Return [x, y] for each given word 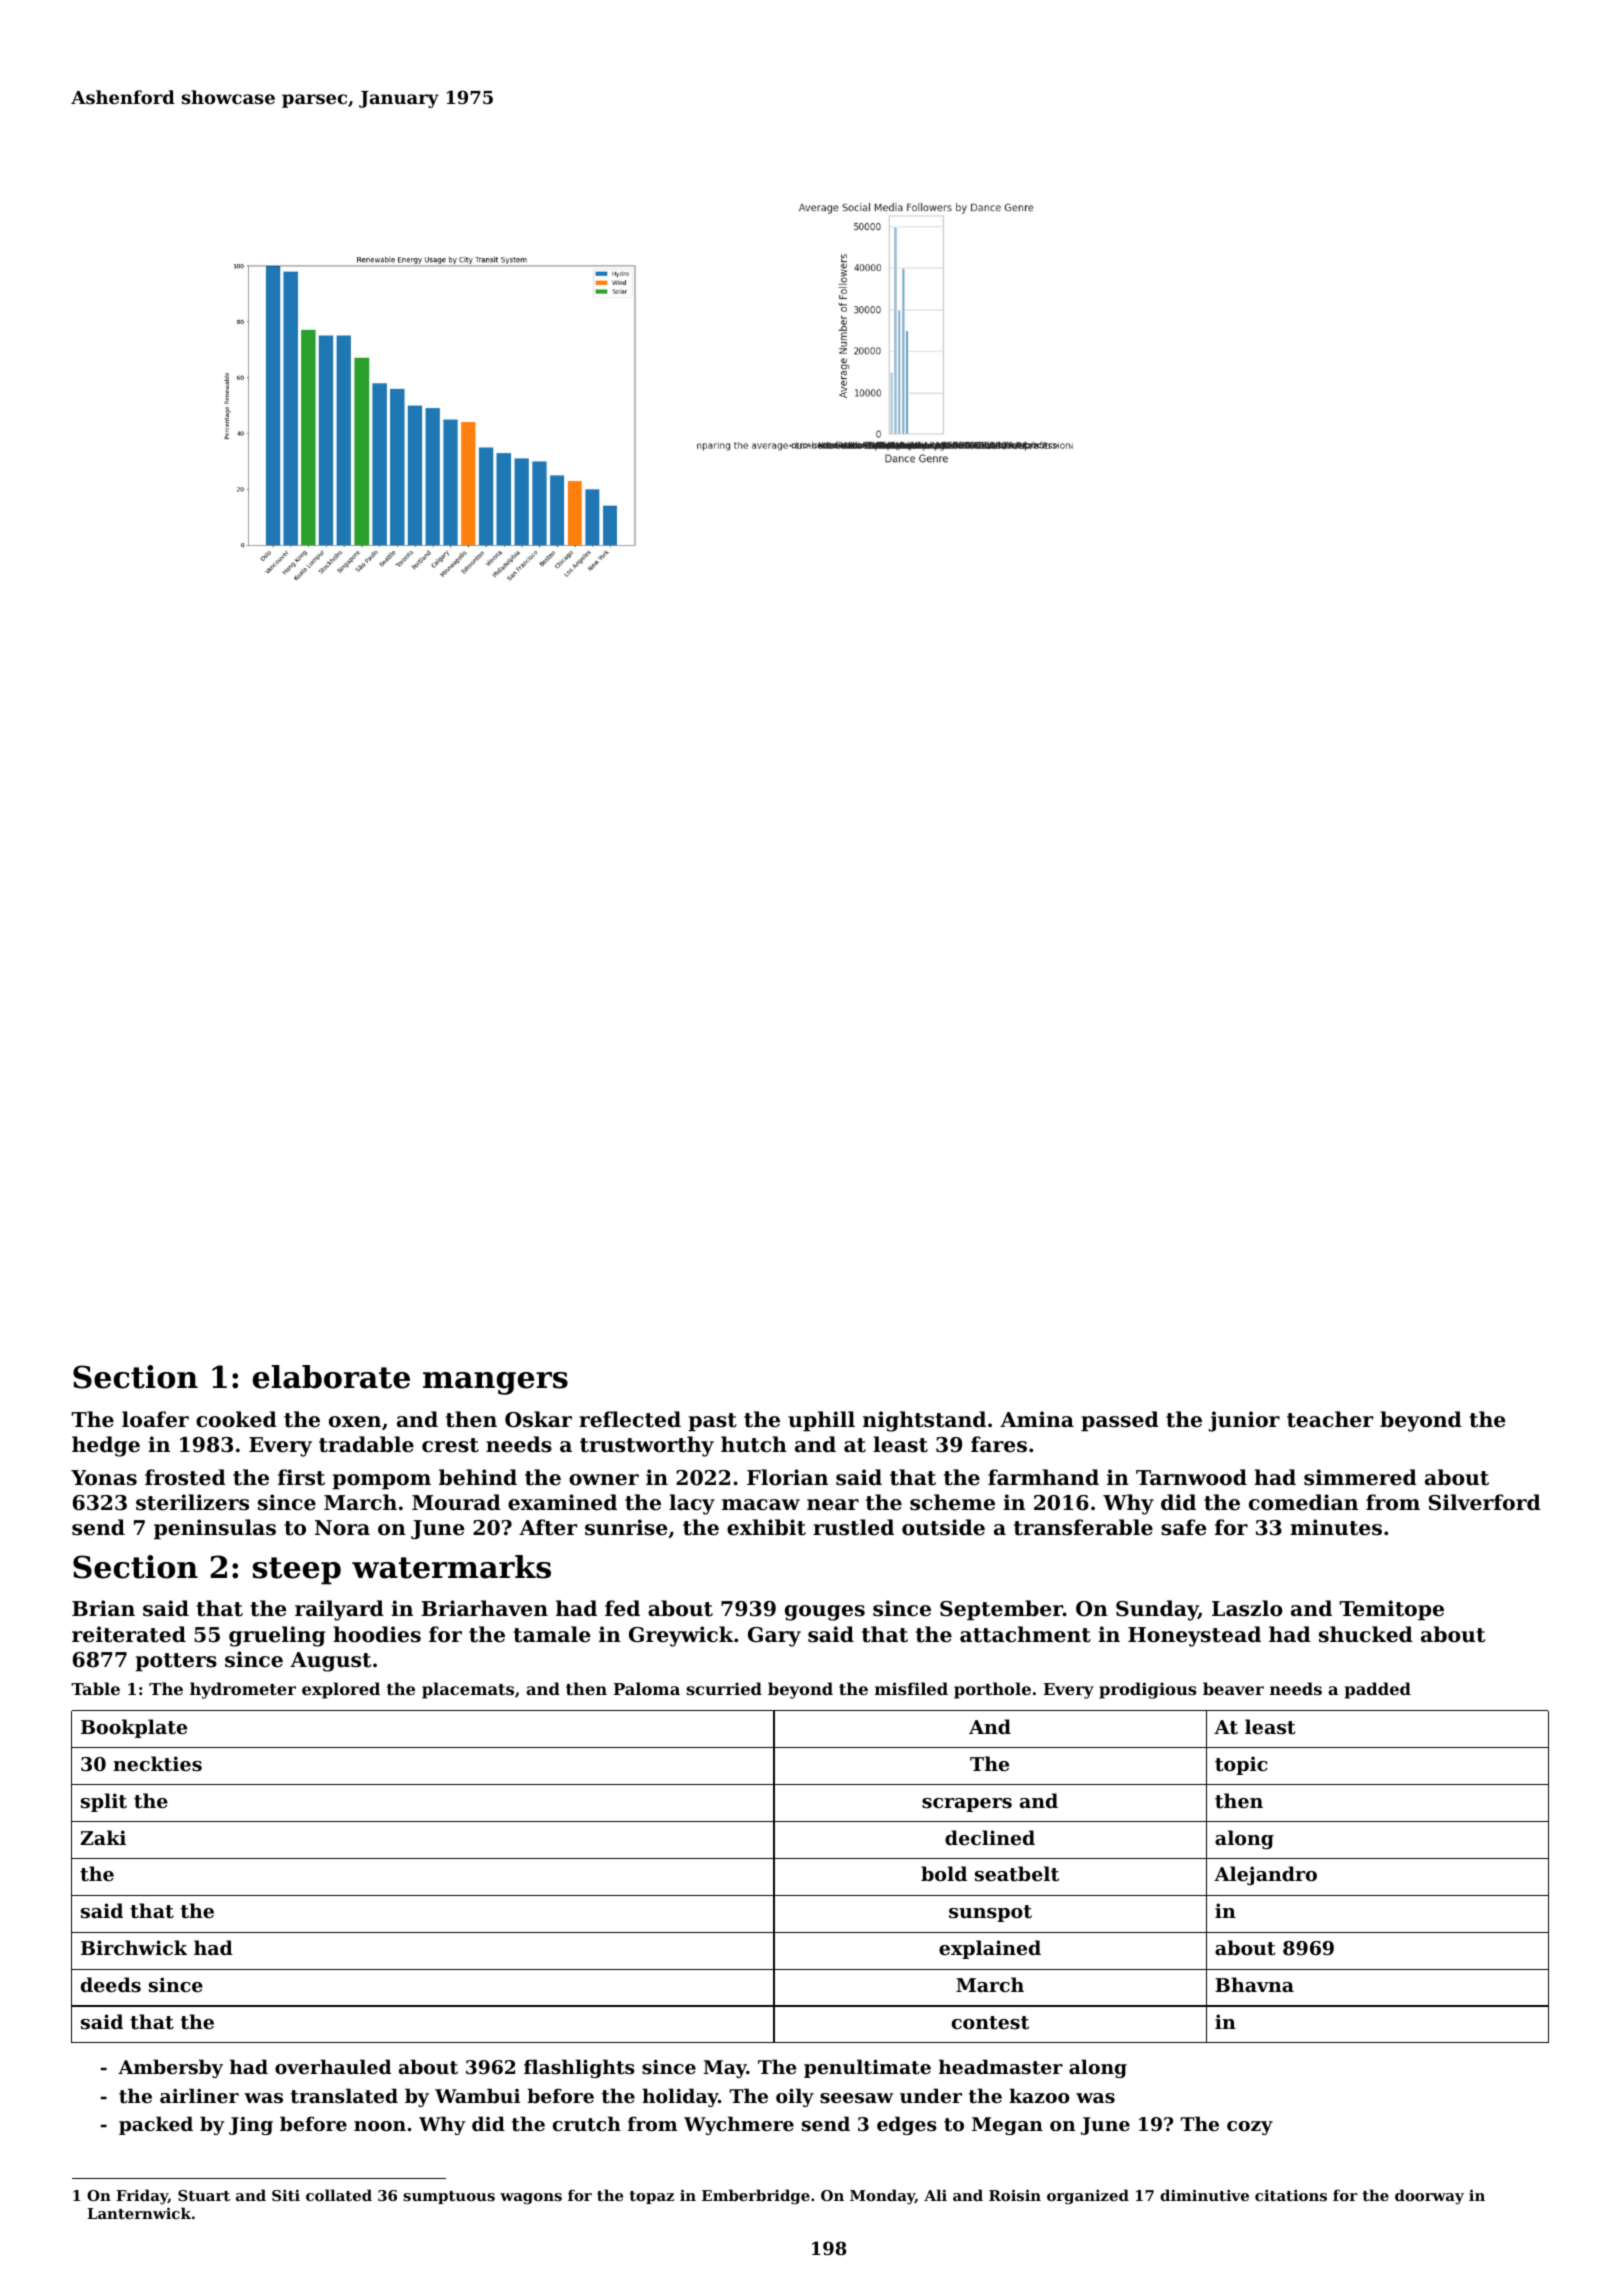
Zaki [103, 1837]
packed [156, 2125]
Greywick [681, 1636]
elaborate [331, 1377]
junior [1244, 1421]
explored [341, 1690]
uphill [821, 1421]
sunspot [990, 1913]
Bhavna [1254, 1984]
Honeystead [1194, 1636]
